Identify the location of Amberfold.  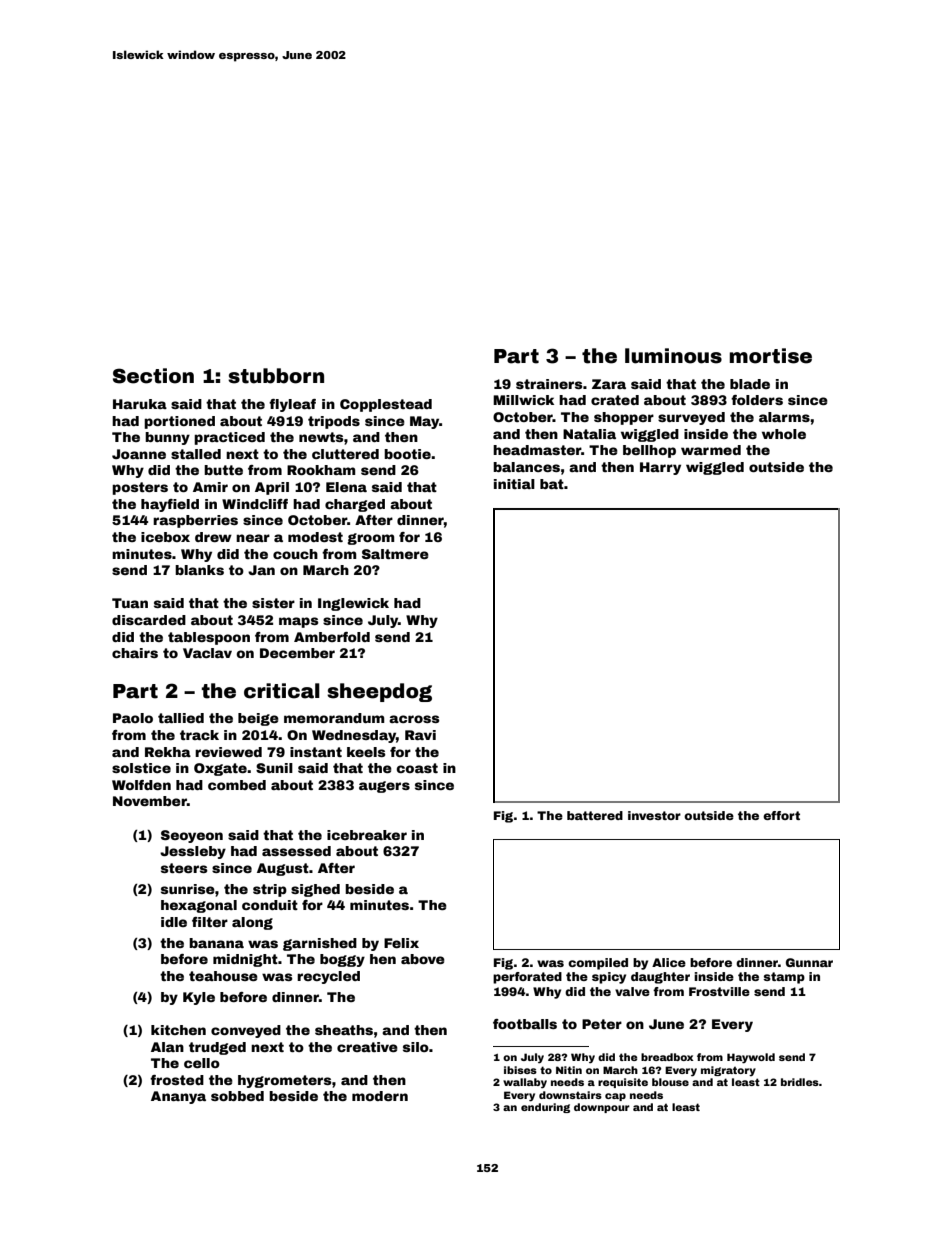
(332, 637).
